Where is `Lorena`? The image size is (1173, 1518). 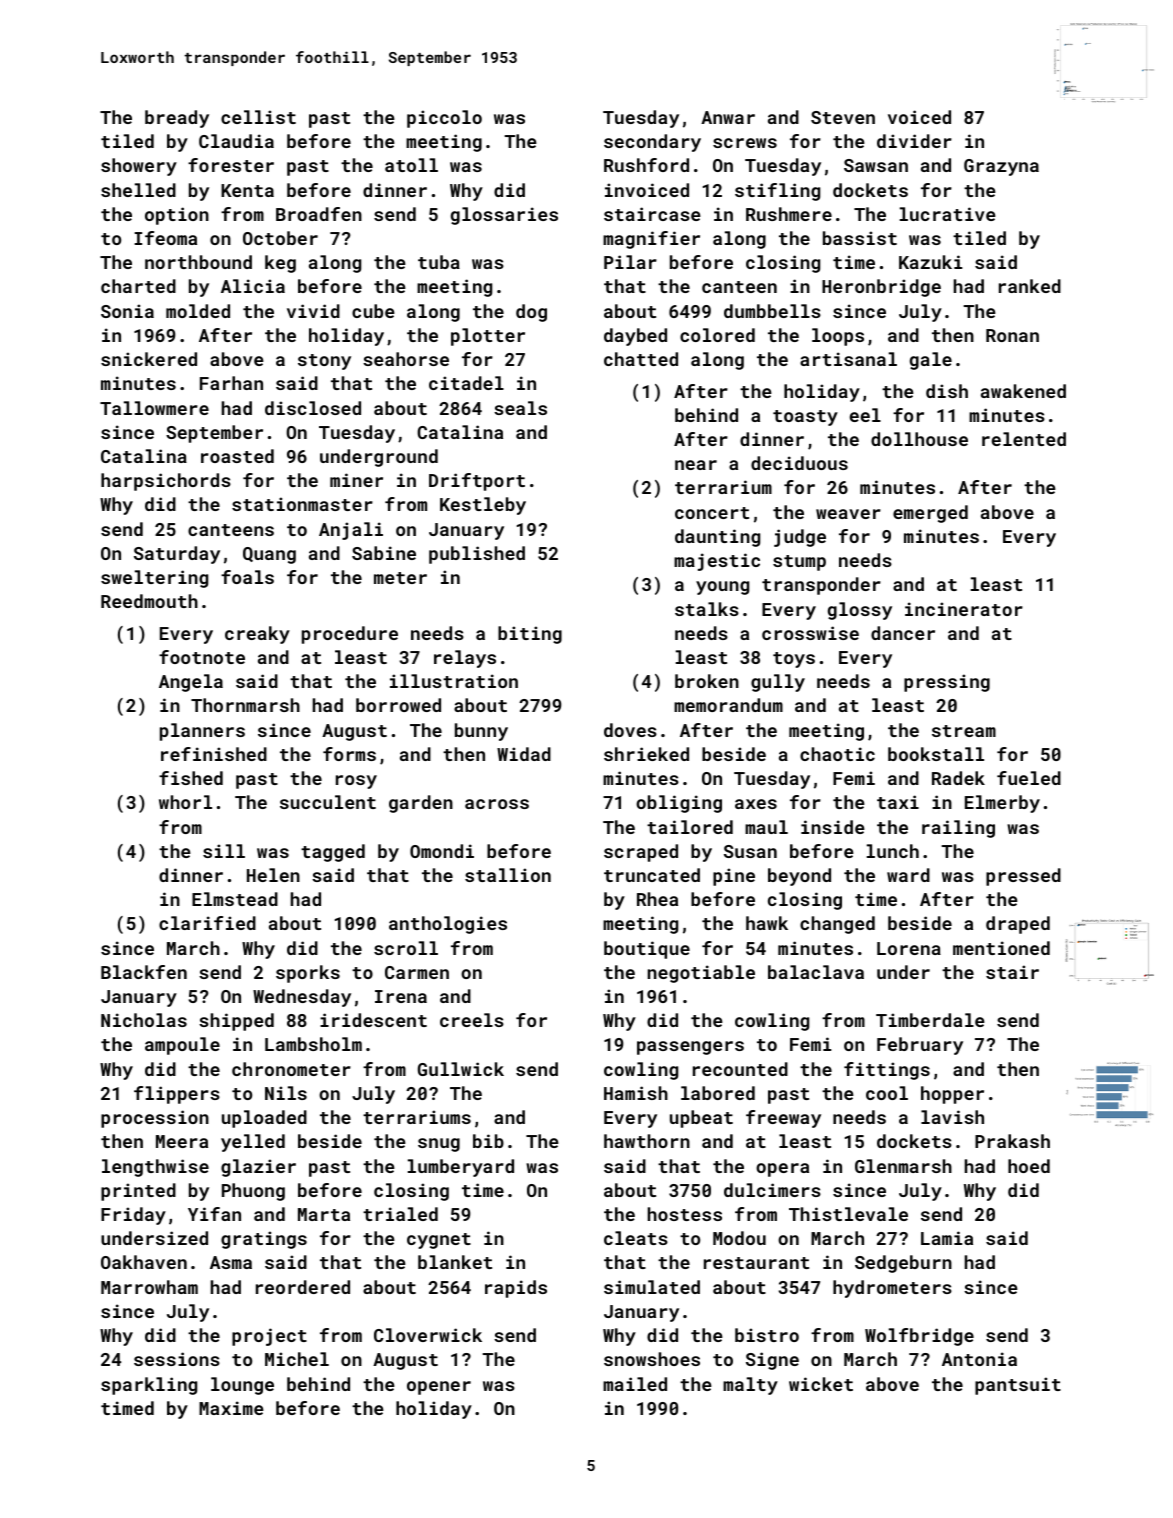 Lorena is located at coordinates (909, 948).
